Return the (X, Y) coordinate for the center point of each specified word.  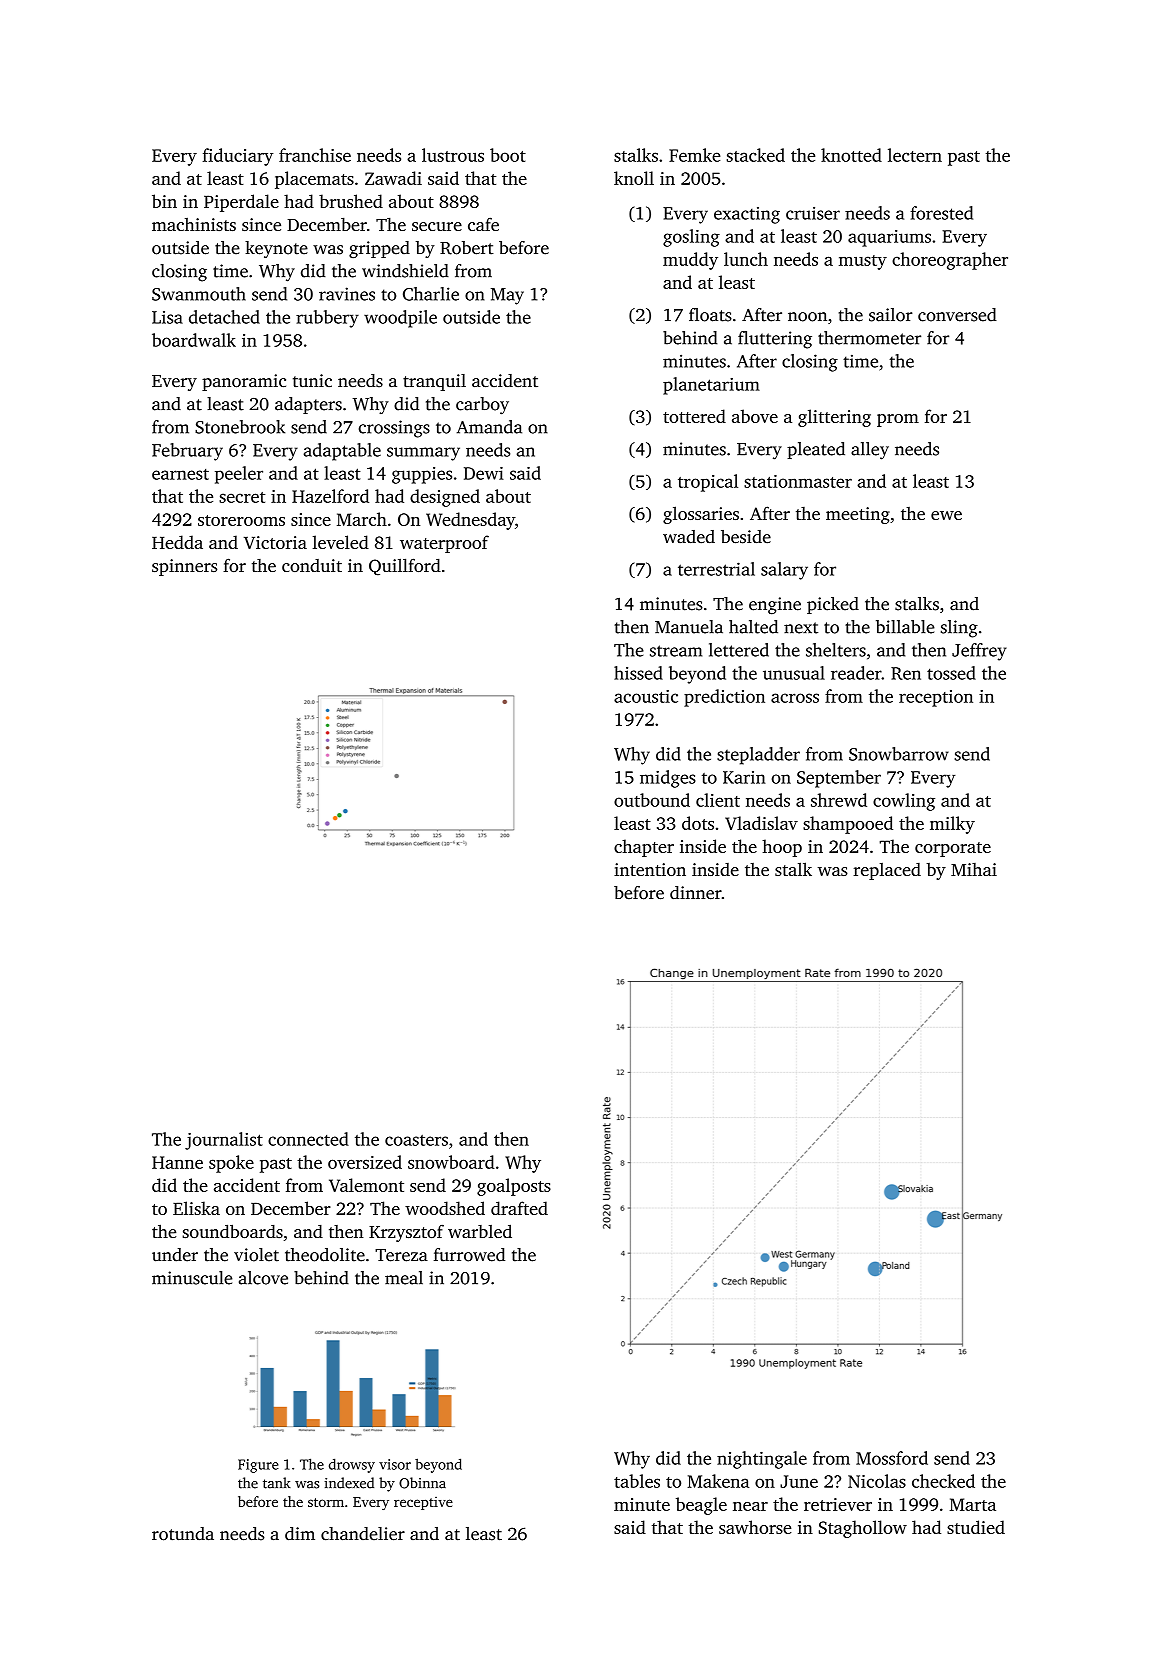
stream (676, 651)
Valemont (366, 1185)
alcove (263, 1278)
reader (856, 673)
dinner (696, 893)
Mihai (974, 869)
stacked (756, 155)
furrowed (469, 1255)
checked (943, 1481)
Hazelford (330, 496)
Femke (694, 155)
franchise (315, 155)
